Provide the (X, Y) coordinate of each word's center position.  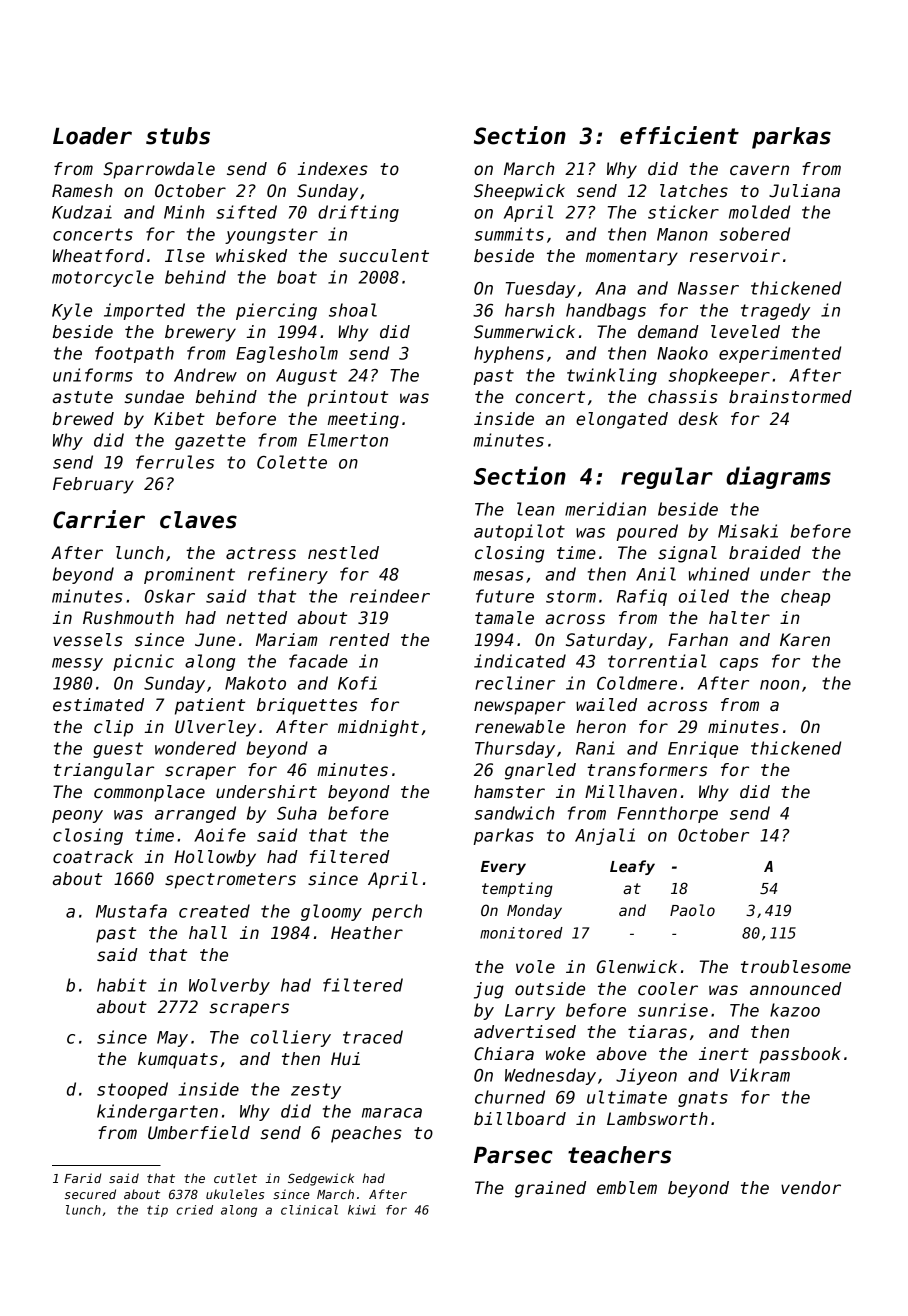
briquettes (307, 706)
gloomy (331, 912)
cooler (668, 989)
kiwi (362, 1210)
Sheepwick (519, 192)
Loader (92, 136)
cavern (759, 170)
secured (90, 1194)
